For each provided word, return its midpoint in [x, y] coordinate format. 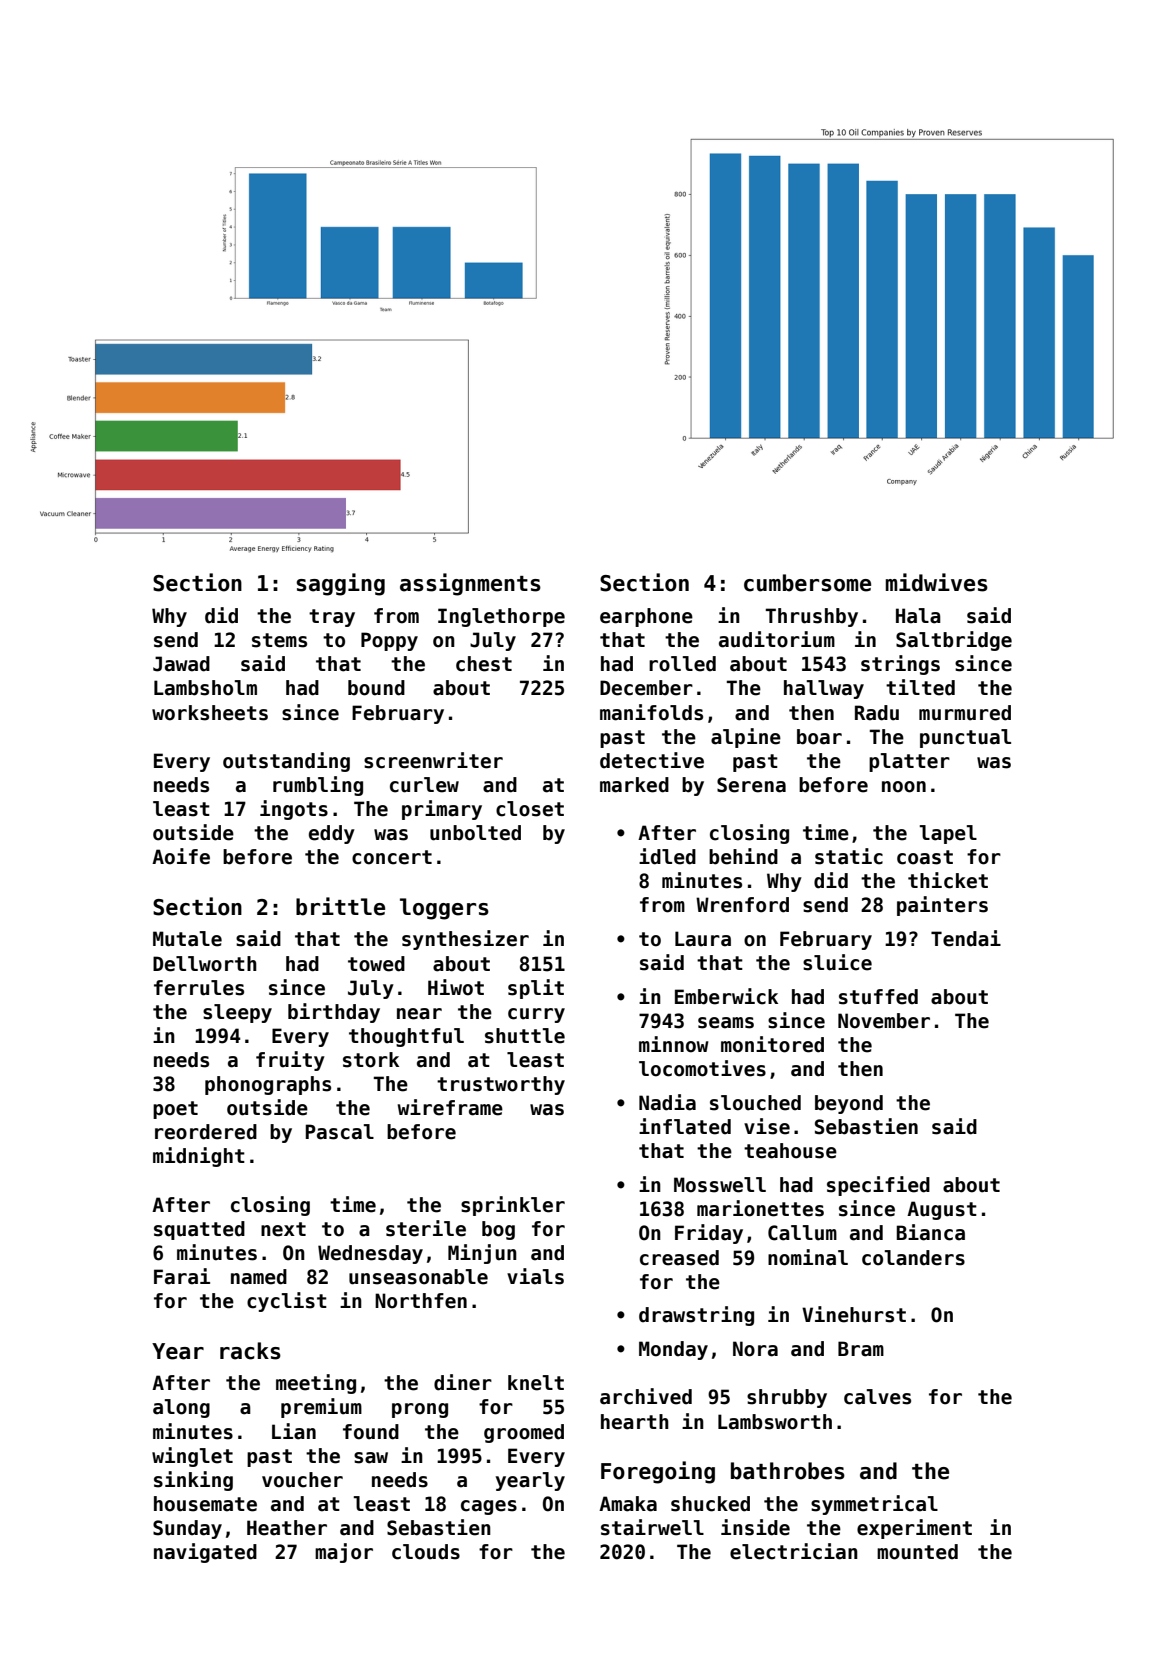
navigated [205, 1553]
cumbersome [807, 583]
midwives [937, 582]
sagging [340, 584]
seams [726, 1023]
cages [489, 1507]
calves [877, 1397]
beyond [849, 1104]
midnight [199, 1157]
